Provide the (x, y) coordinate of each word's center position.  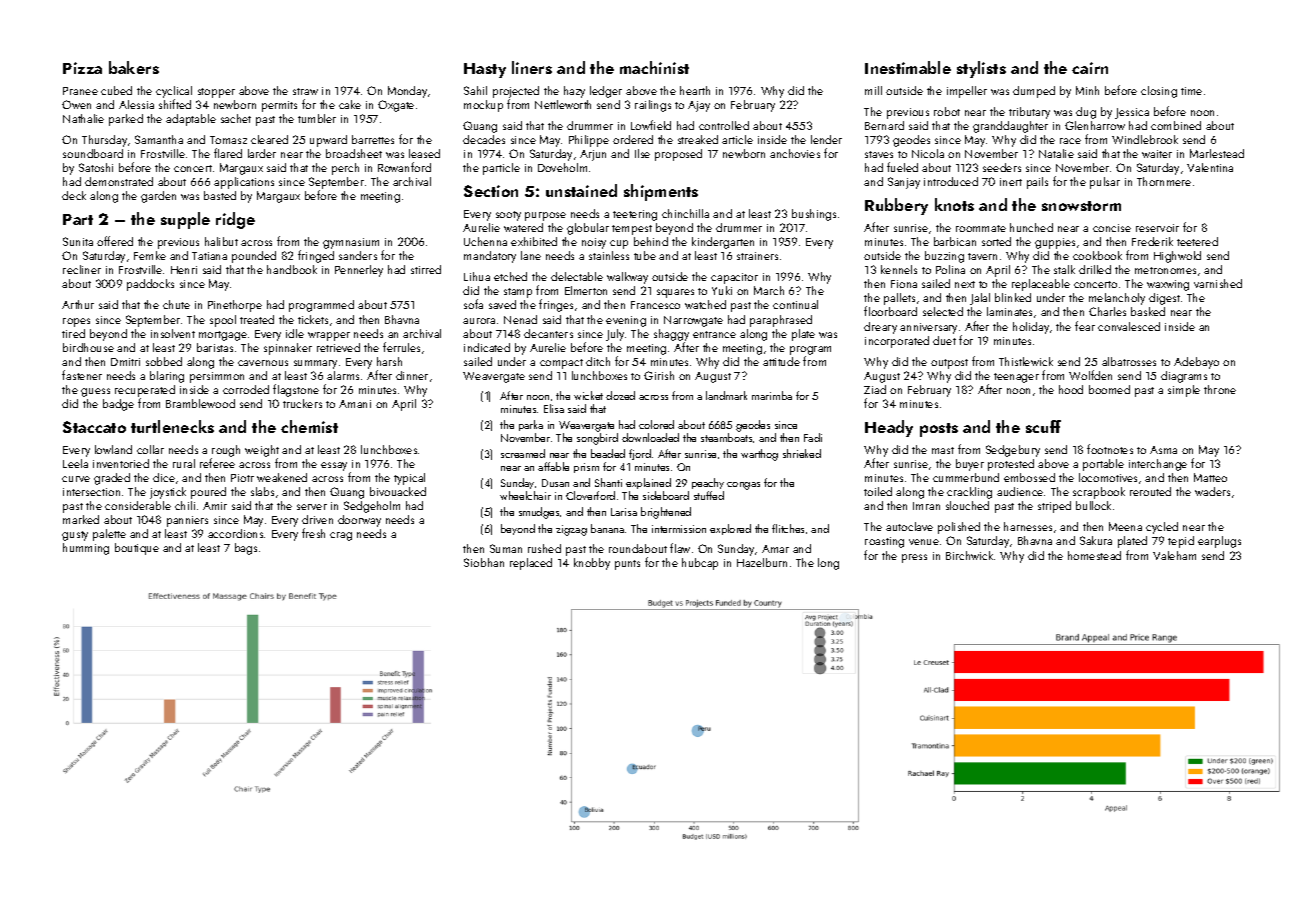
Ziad (875, 389)
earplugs (1219, 542)
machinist (654, 67)
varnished (1218, 283)
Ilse (642, 153)
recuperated (145, 391)
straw (305, 91)
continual (795, 304)
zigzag (571, 530)
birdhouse (88, 347)
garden (158, 197)
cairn (1090, 68)
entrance (714, 334)
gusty (75, 536)
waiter (1157, 154)
